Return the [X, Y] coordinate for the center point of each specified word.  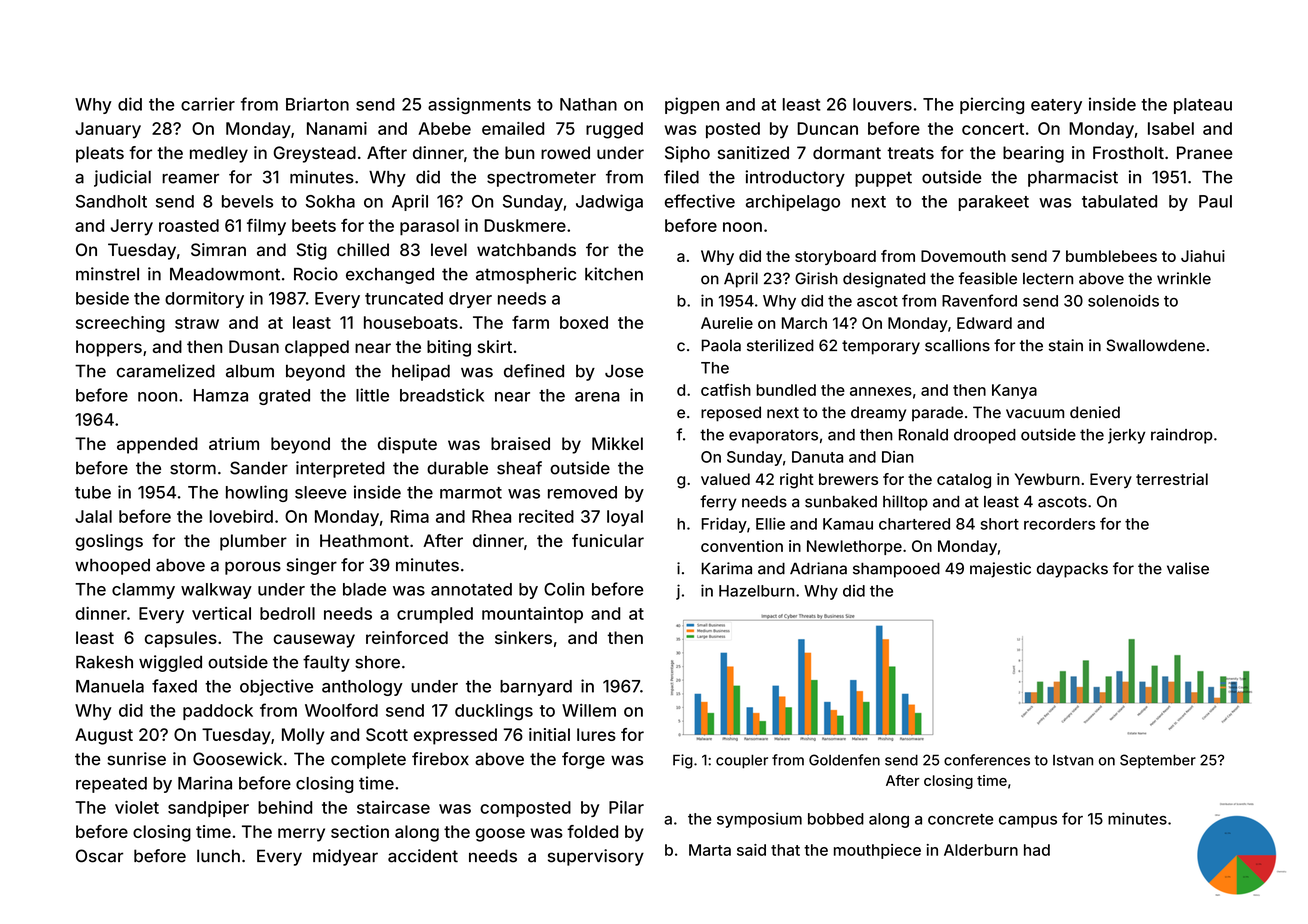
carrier [208, 104]
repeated [111, 785]
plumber [253, 542]
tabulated [1119, 201]
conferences [987, 760]
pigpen [692, 105]
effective [700, 201]
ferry [718, 503]
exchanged [390, 276]
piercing [992, 105]
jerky [1126, 436]
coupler [742, 761]
